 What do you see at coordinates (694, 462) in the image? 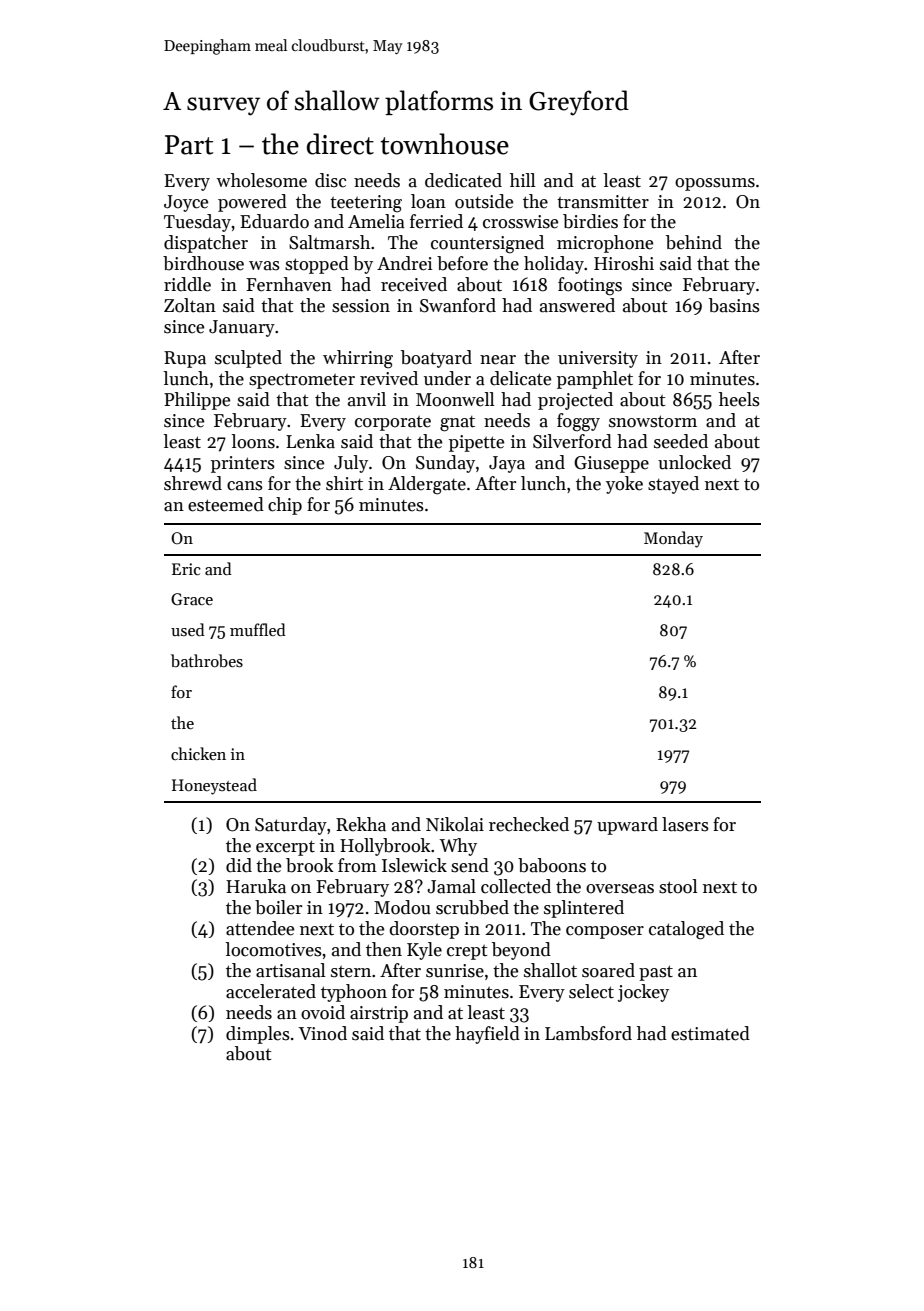
I see `unlocked` at bounding box center [694, 462].
